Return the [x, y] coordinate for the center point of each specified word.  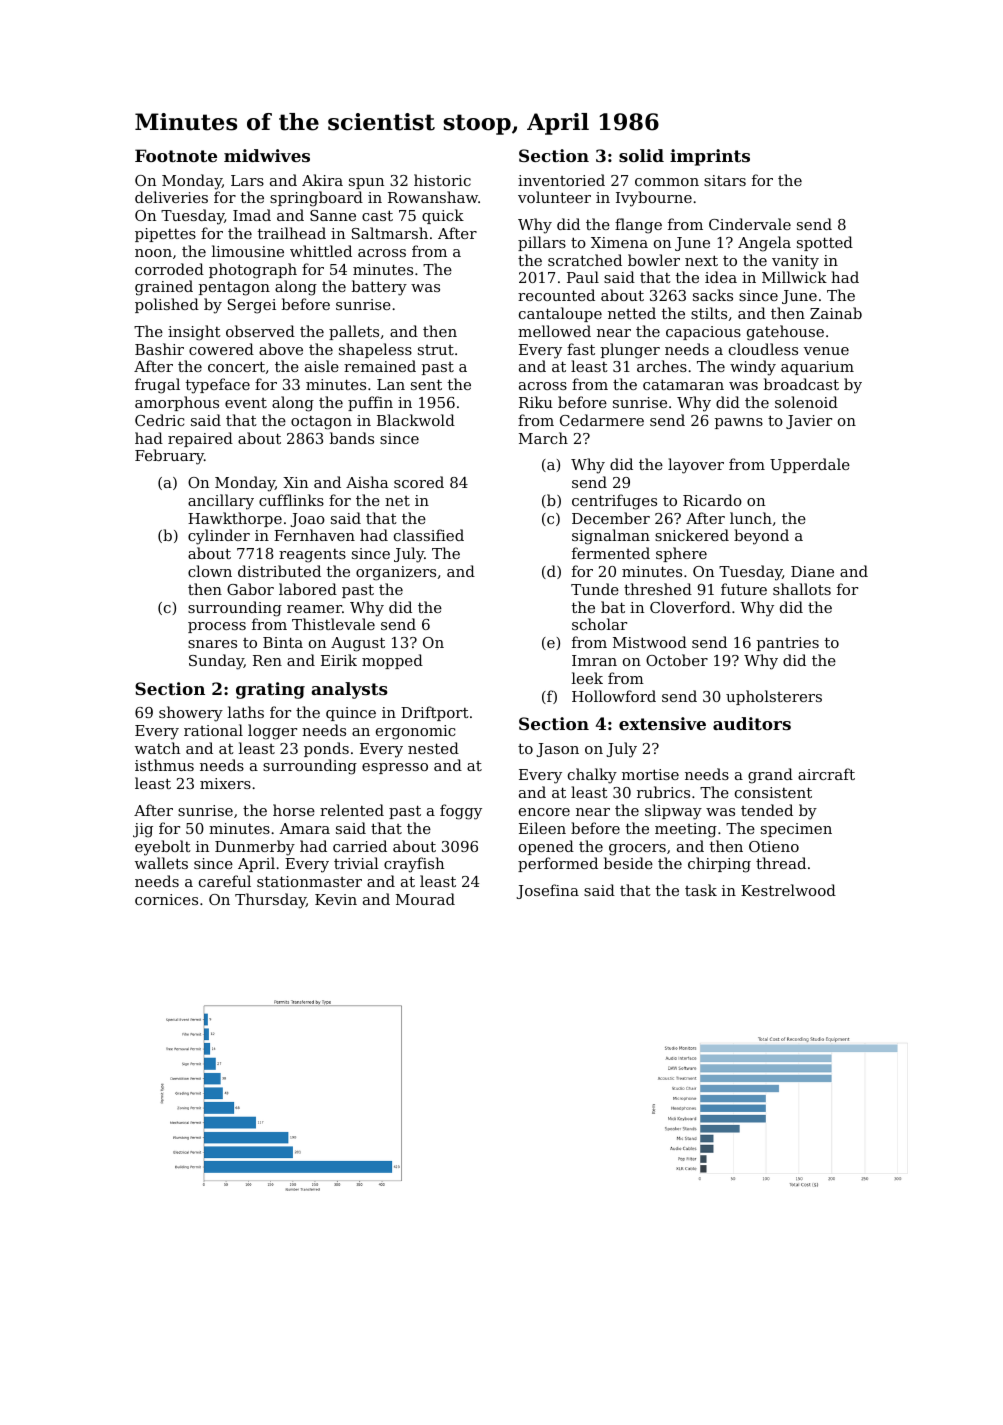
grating [270, 690]
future [744, 589]
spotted [825, 243]
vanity [795, 262]
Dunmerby [255, 848]
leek [587, 678]
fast [581, 349]
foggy [461, 812]
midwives [267, 155]
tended [767, 810]
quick [443, 216]
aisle [322, 366]
